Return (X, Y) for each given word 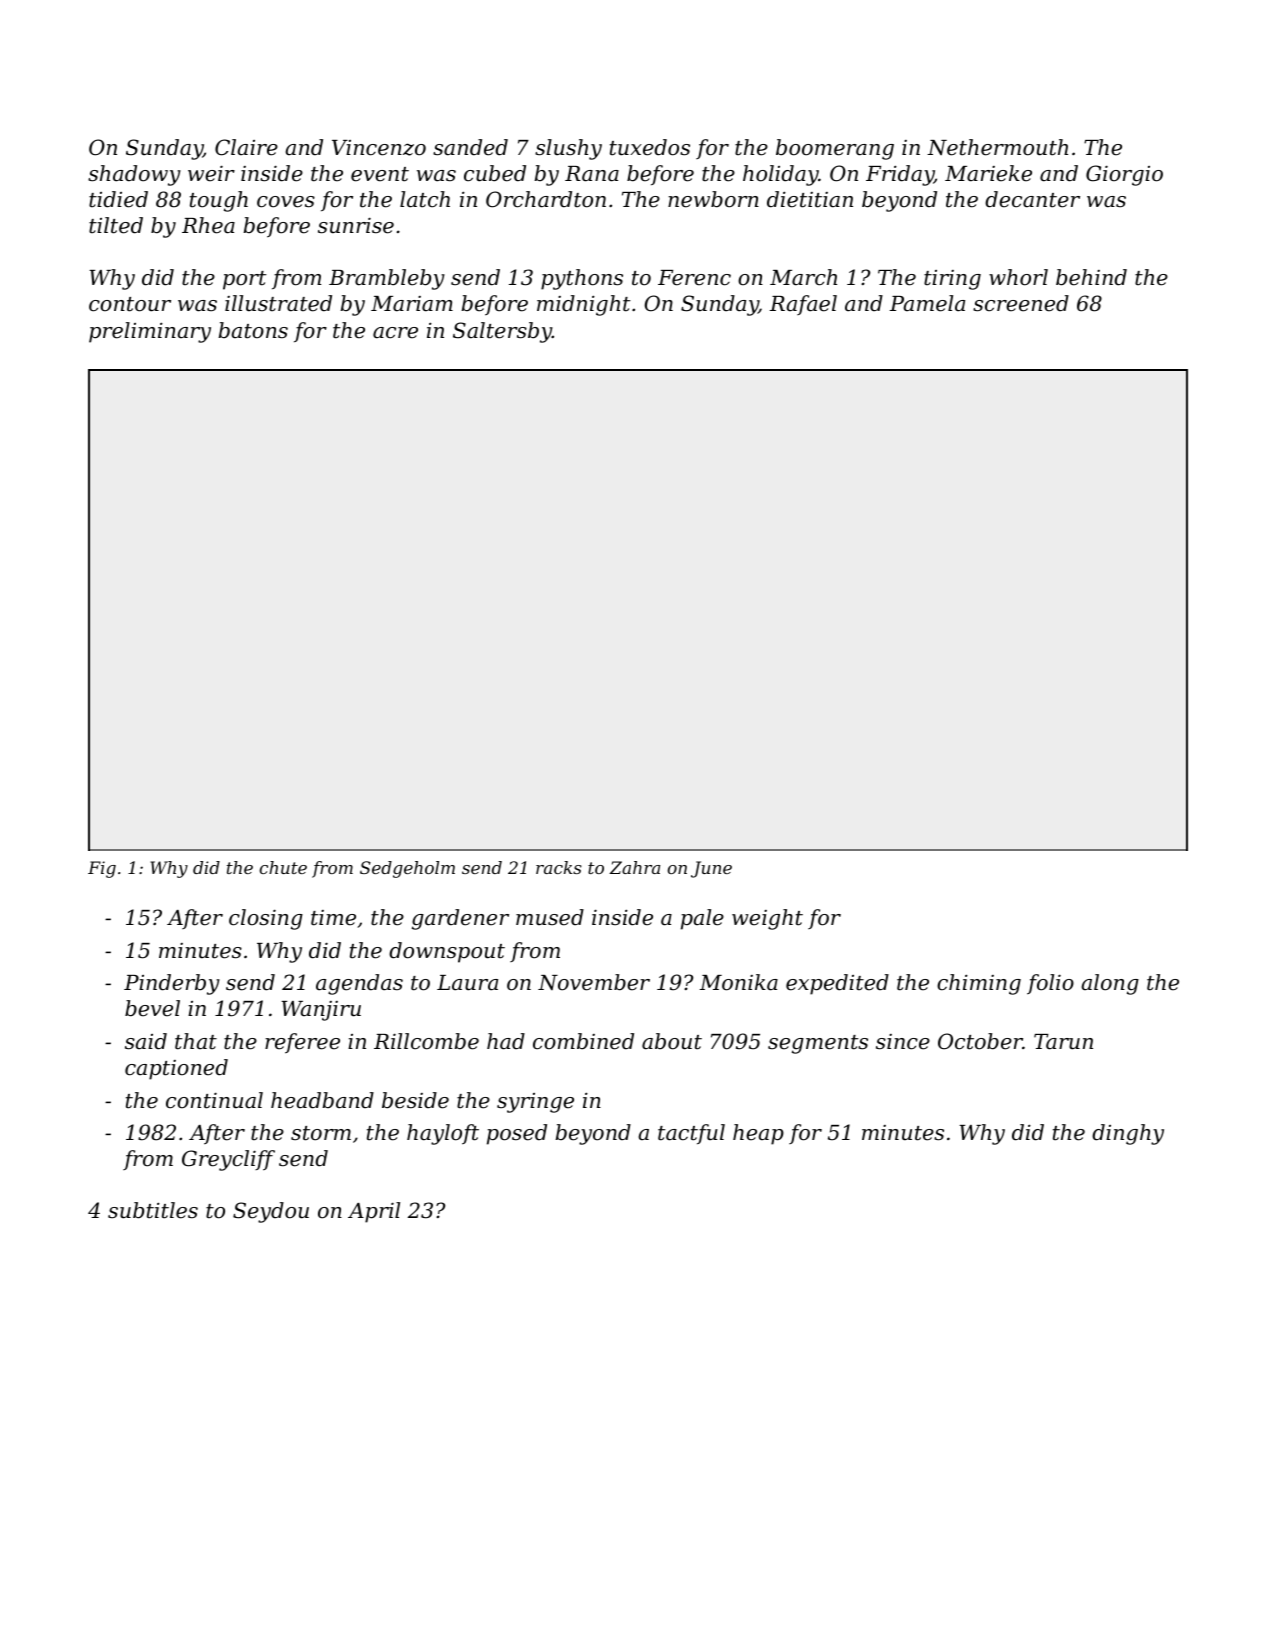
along (1110, 984)
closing (266, 919)
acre (395, 333)
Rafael (803, 305)
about (672, 1041)
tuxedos (650, 147)
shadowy (134, 175)
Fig (102, 869)
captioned (176, 1069)
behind (1091, 277)
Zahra (634, 867)
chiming (979, 984)
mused (550, 917)
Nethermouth (997, 147)
